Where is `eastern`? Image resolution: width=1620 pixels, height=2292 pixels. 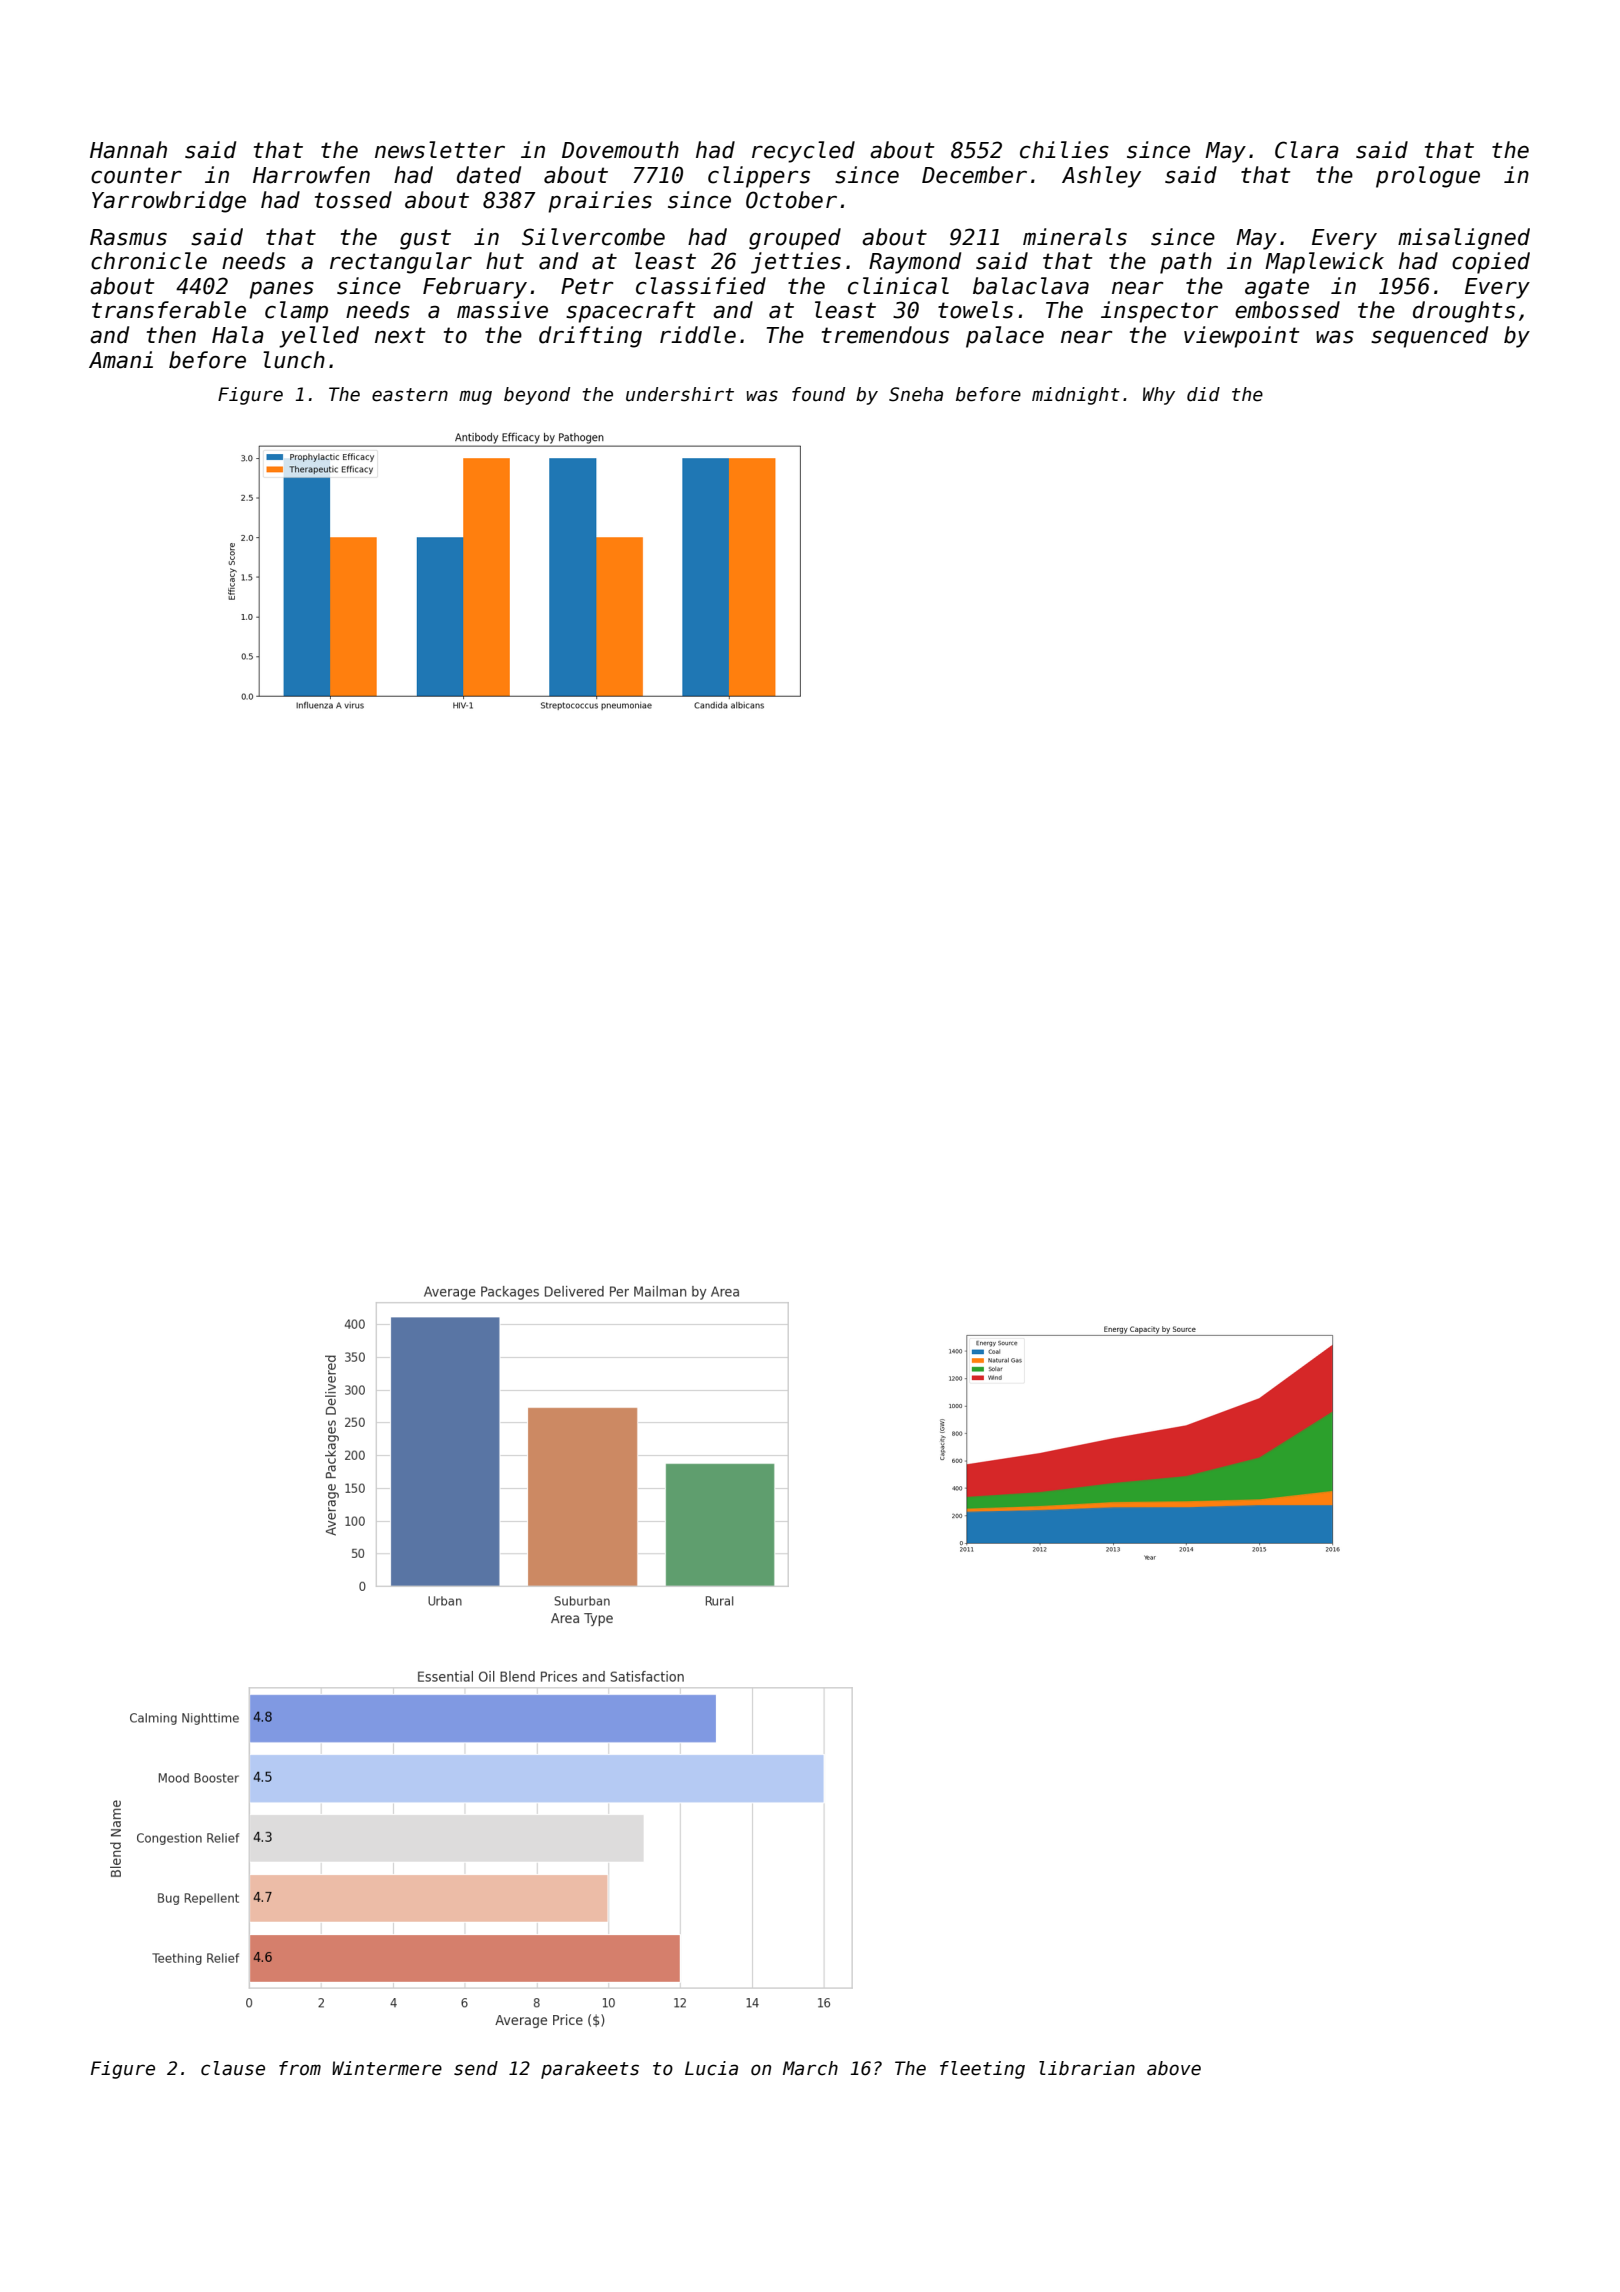 eastern is located at coordinates (410, 395).
